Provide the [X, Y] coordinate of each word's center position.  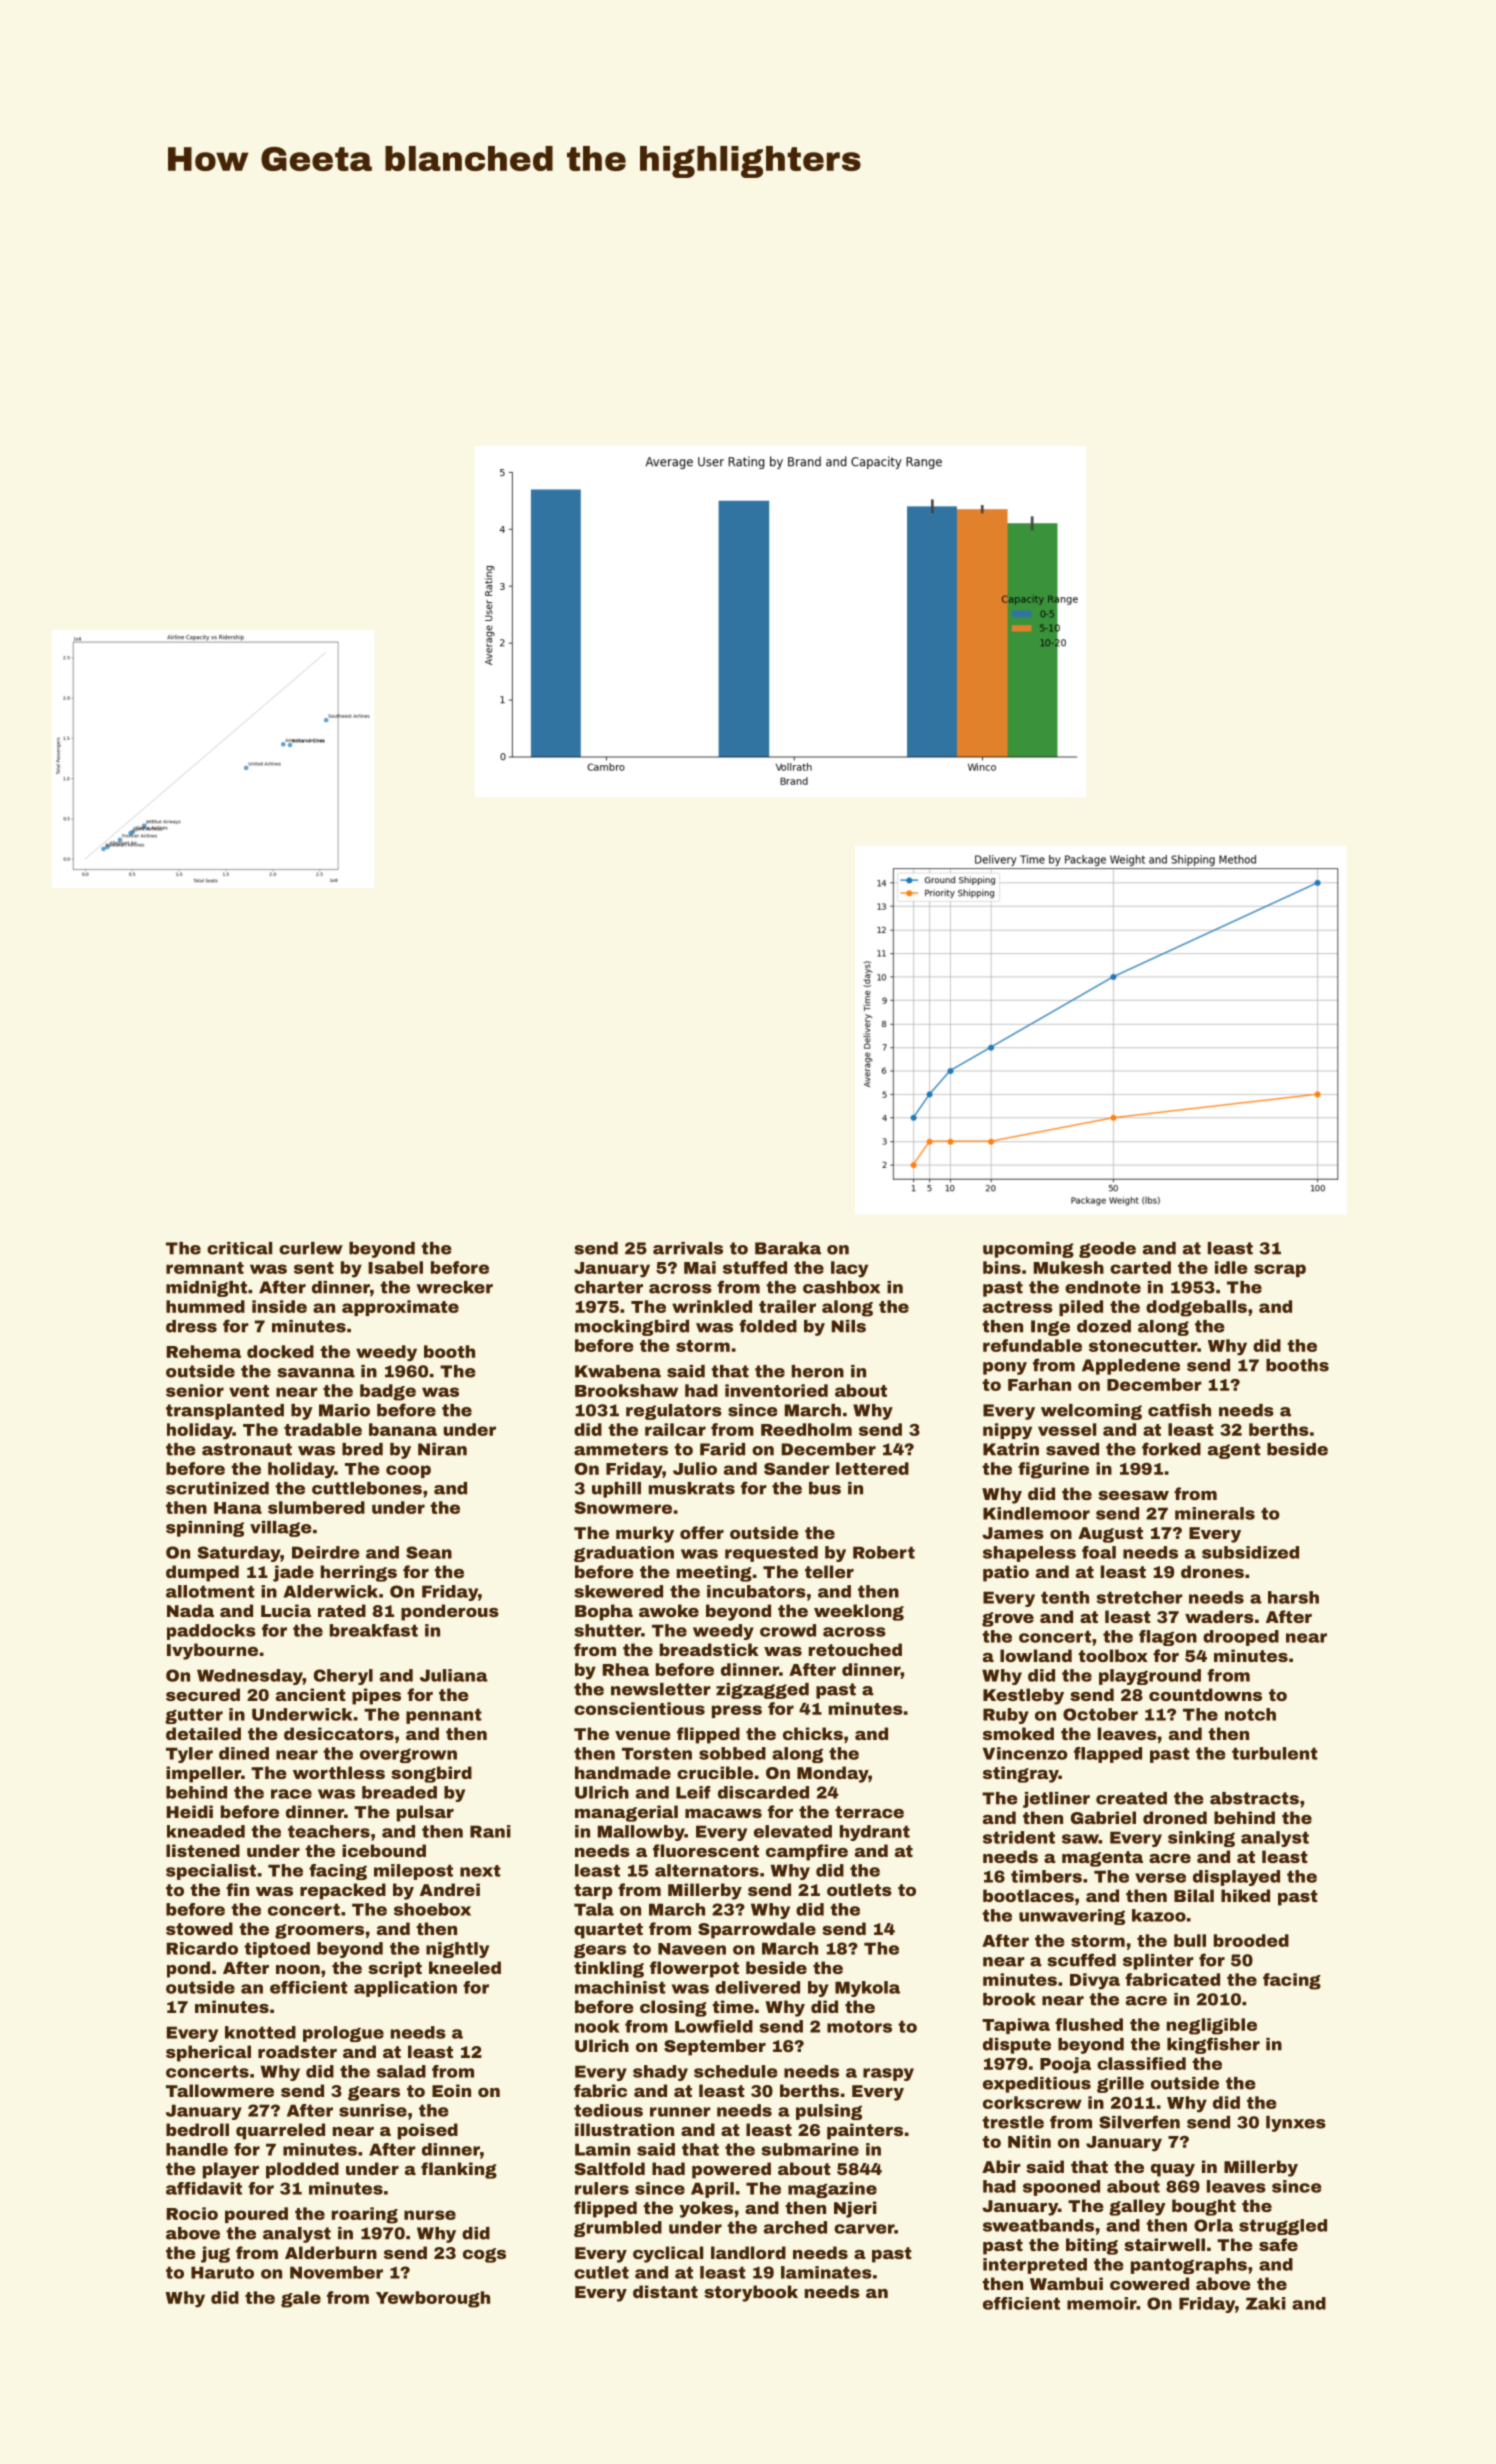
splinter [1158, 1962]
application [405, 1989]
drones [1212, 1571]
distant [665, 2291]
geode [1107, 1250]
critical [239, 1248]
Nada [190, 1610]
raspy [888, 2074]
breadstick [709, 1649]
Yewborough [433, 2299]
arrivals [688, 1248]
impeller [203, 1774]
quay [1173, 2170]
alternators [707, 1870]
